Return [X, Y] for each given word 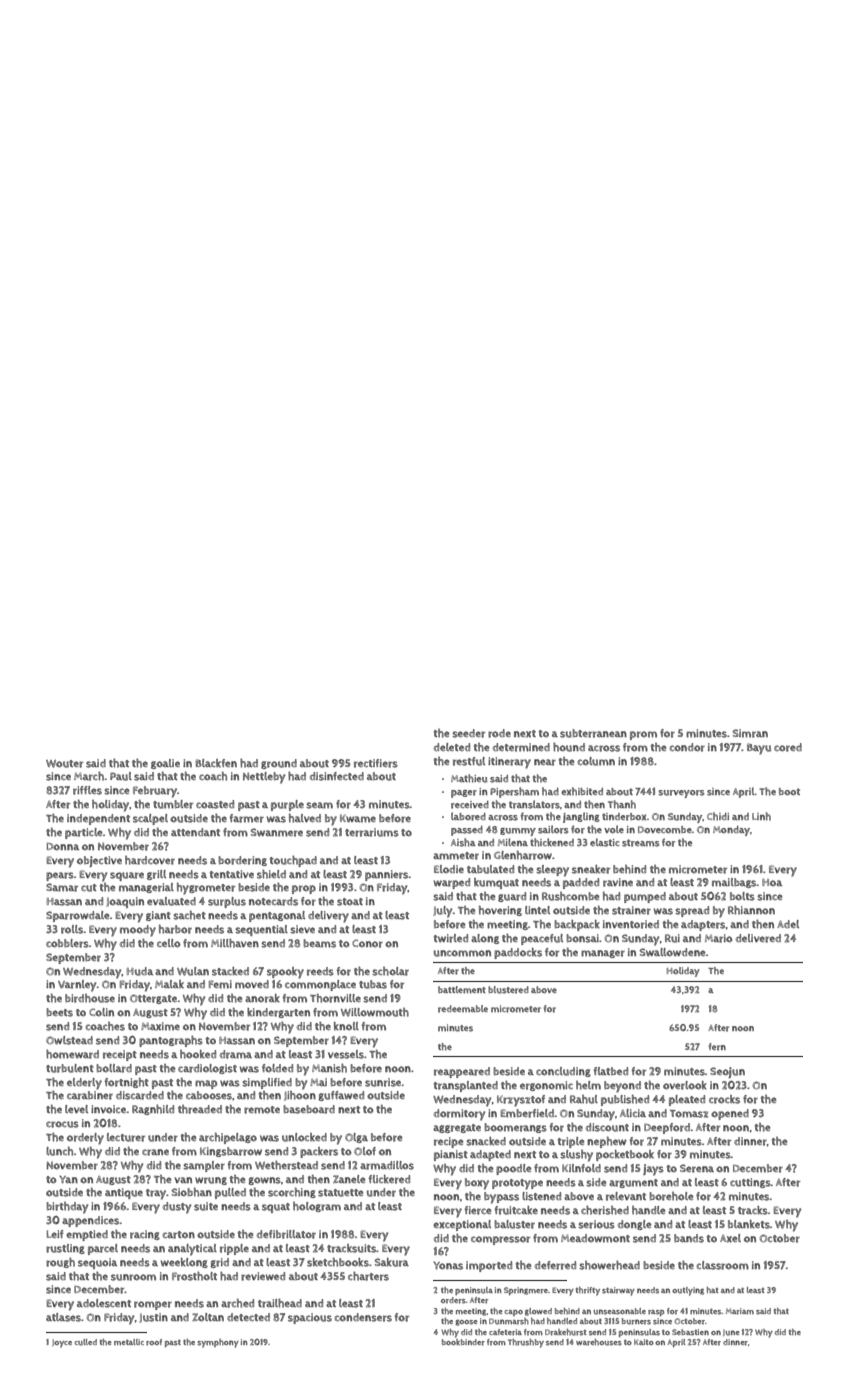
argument [633, 1183]
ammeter [456, 856]
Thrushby [526, 1343]
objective [99, 861]
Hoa [772, 883]
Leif [55, 1234]
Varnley [77, 986]
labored [468, 816]
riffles [87, 790]
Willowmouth [375, 1012]
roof [154, 1342]
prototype [517, 1184]
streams [641, 843]
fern [717, 1047]
